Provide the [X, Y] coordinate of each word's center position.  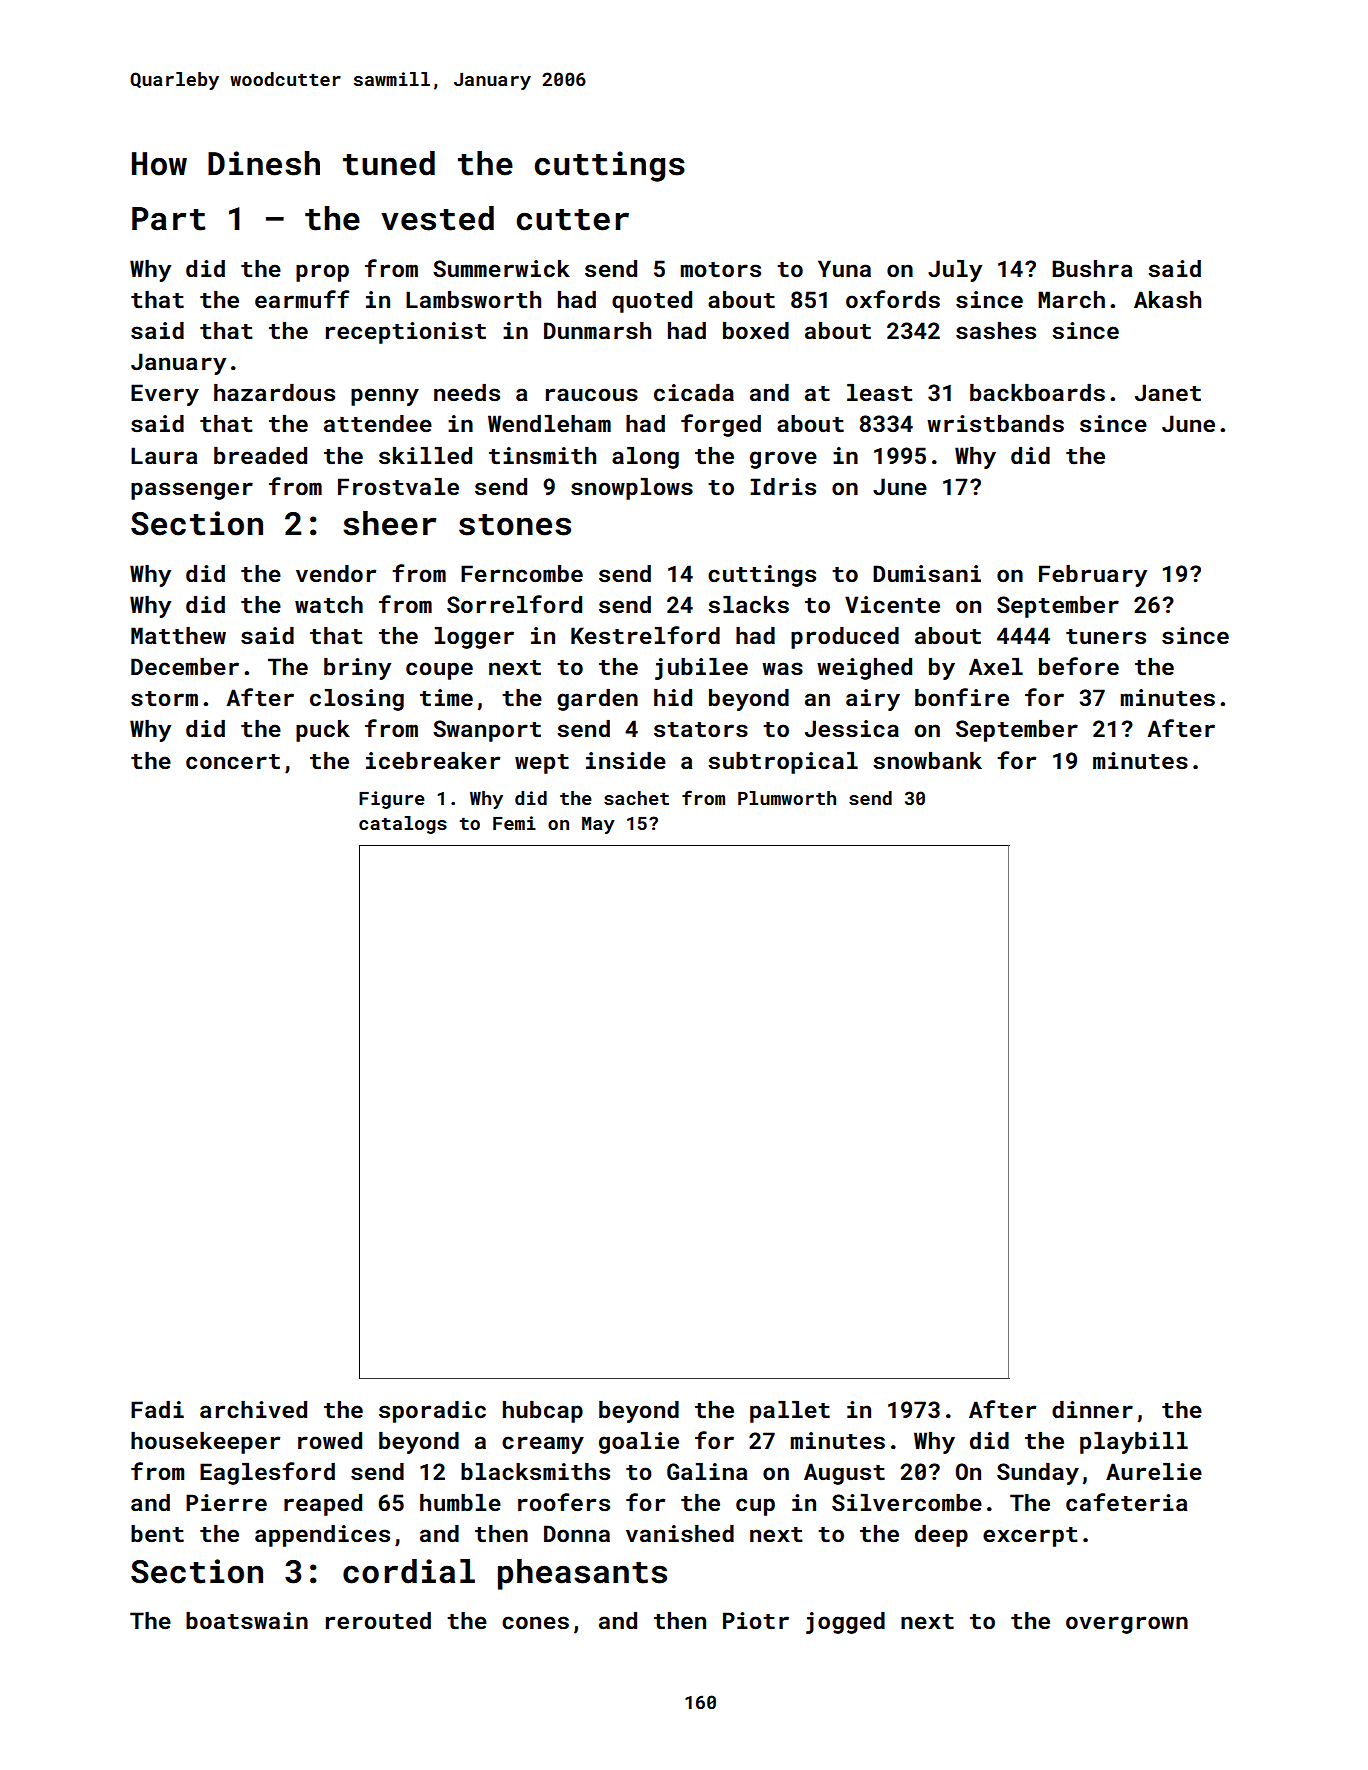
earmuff [302, 299]
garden [597, 700]
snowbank [927, 760]
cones [535, 1622]
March [1071, 299]
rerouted [378, 1620]
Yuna [844, 268]
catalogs [403, 825]
